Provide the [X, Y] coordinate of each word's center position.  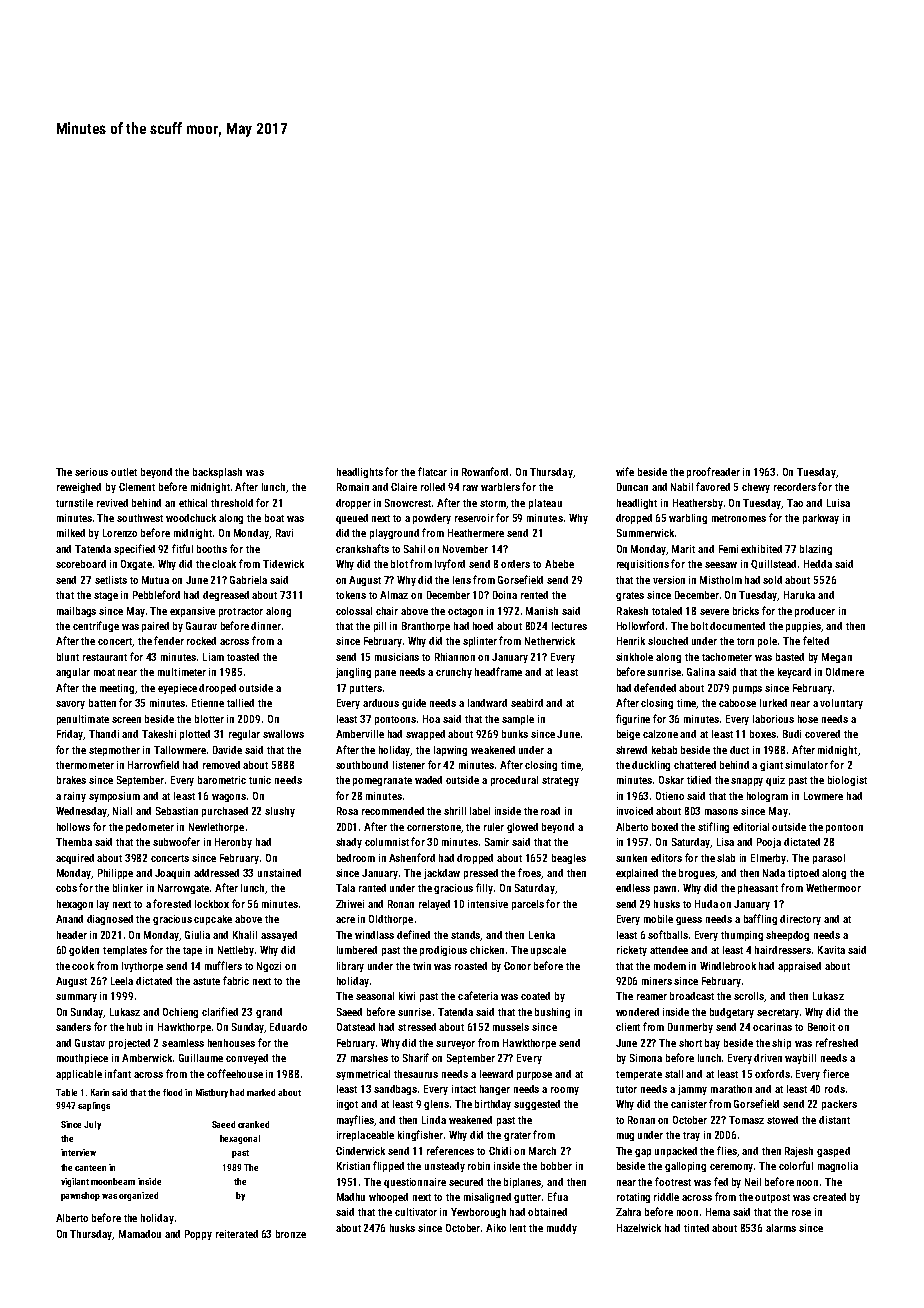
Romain [353, 487]
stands [466, 936]
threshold [232, 503]
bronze [291, 1234]
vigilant [75, 1182]
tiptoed [803, 874]
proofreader [713, 472]
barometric [222, 780]
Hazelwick [639, 1228]
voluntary [841, 704]
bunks [515, 734]
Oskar [671, 780]
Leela [122, 981]
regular [244, 735]
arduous [381, 703]
